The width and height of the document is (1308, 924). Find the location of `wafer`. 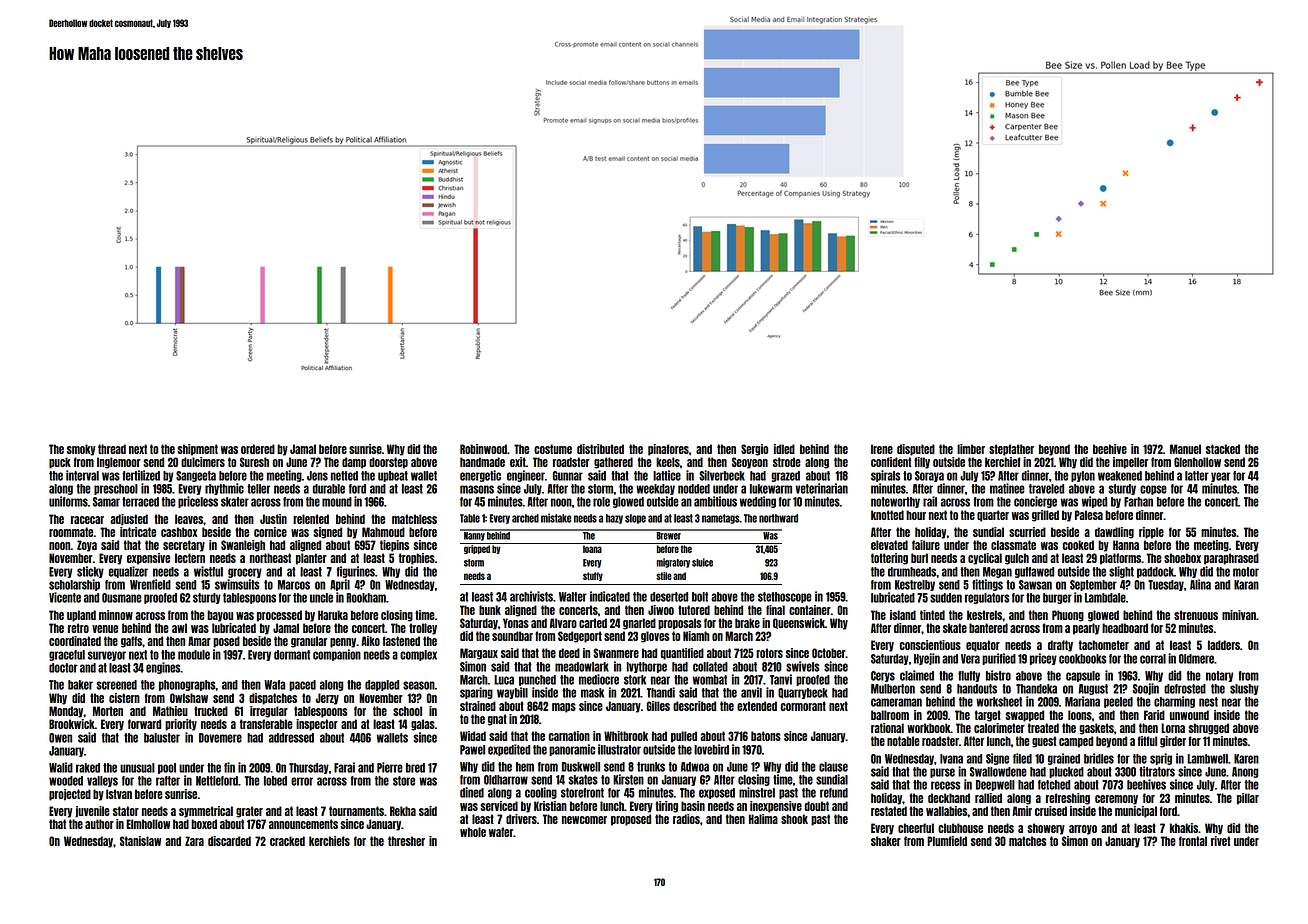

wafer is located at coordinates (501, 832).
